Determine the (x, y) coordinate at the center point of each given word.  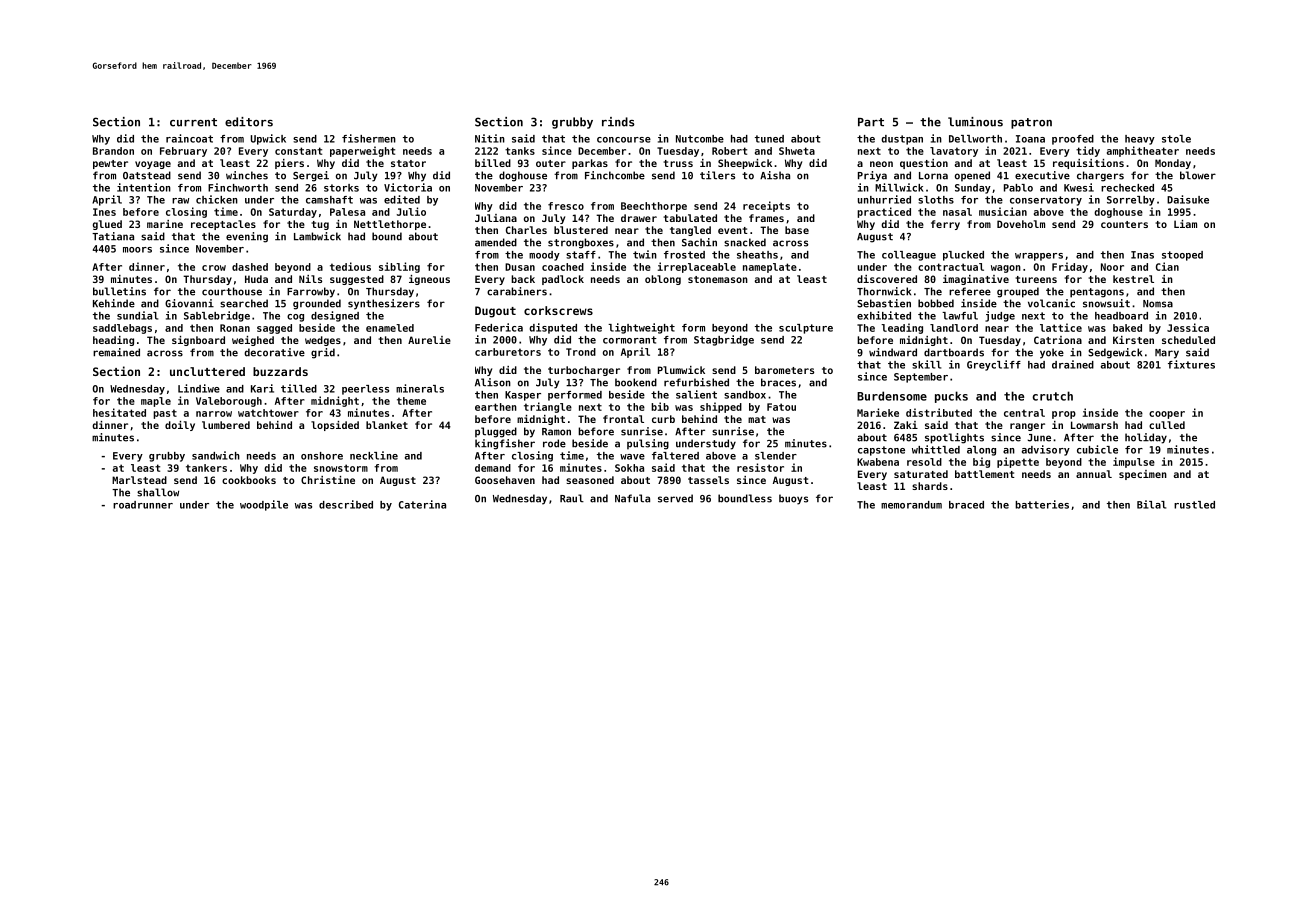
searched (244, 303)
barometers (784, 370)
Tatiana (113, 236)
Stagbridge (724, 340)
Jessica (1188, 327)
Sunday (973, 189)
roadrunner (143, 505)
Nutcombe (700, 139)
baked (1127, 328)
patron (1031, 123)
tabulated (690, 218)
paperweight (362, 151)
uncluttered (207, 371)
